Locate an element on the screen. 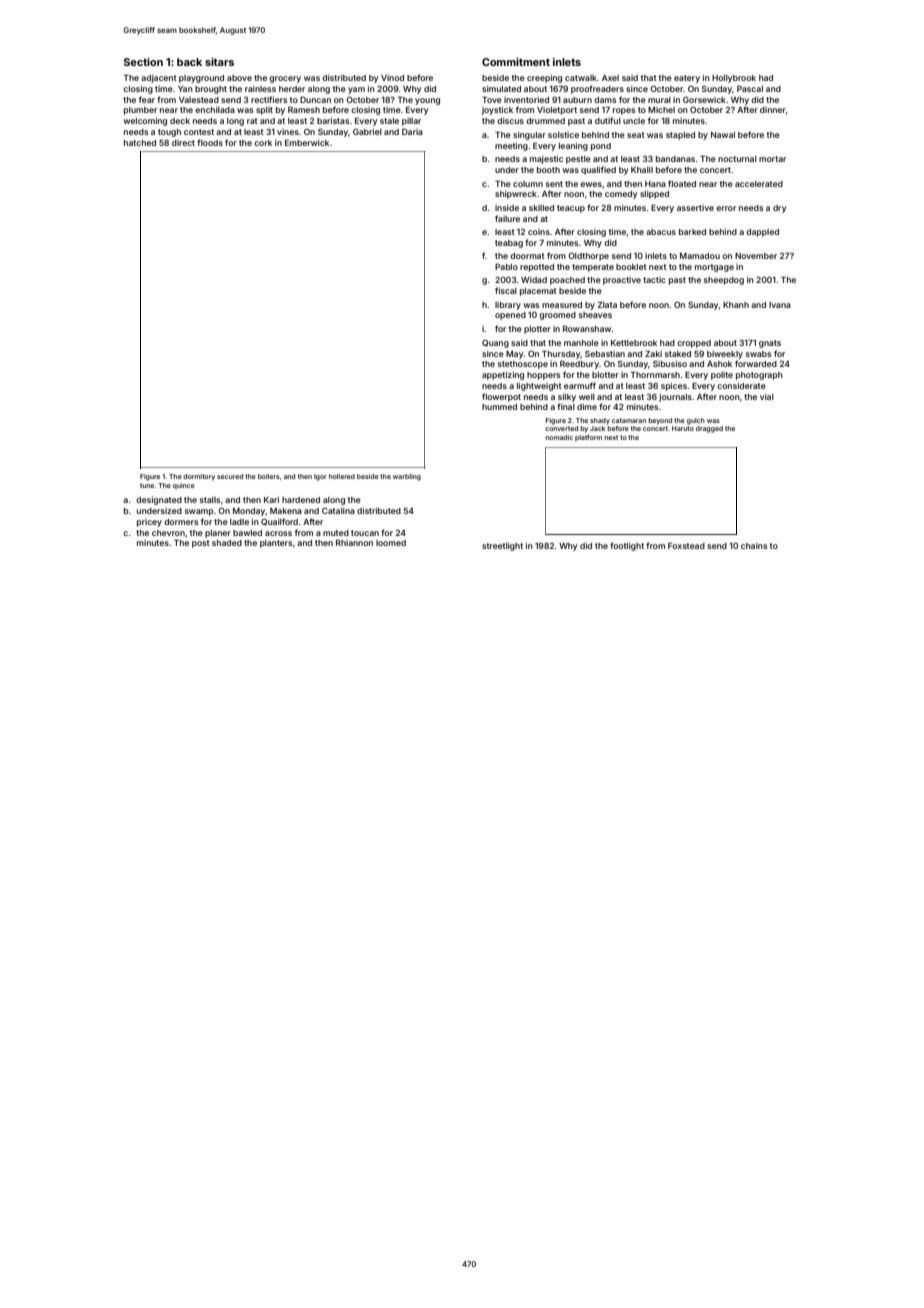 This screenshot has width=924, height=1308. abacus is located at coordinates (661, 232).
